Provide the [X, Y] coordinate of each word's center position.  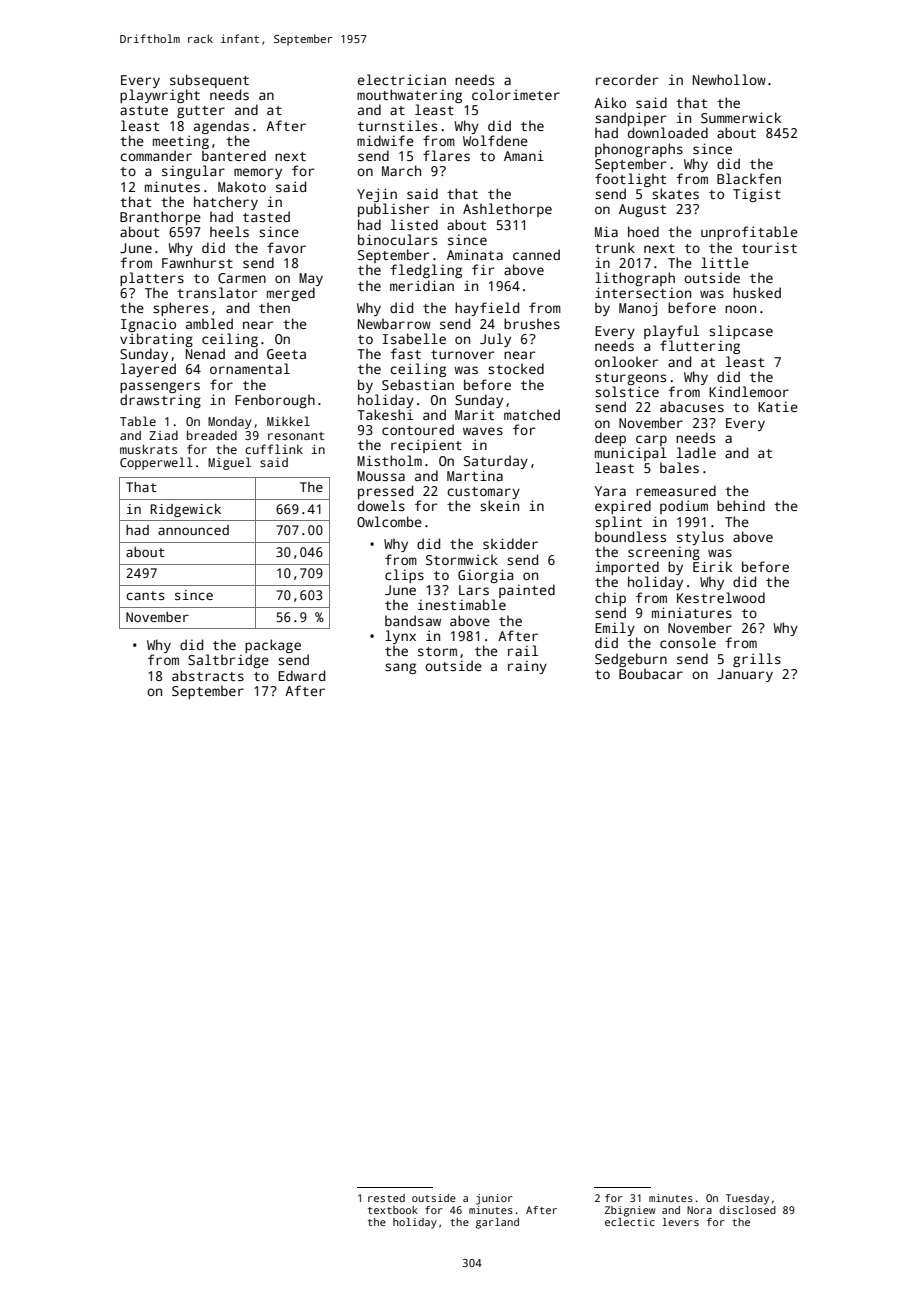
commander [156, 155]
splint [618, 523]
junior [494, 1199]
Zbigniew [630, 1211]
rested [386, 1198]
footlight [630, 180]
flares [446, 155]
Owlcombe [389, 521]
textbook [393, 1210]
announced [193, 530]
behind [741, 505]
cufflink [274, 449]
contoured [418, 429]
